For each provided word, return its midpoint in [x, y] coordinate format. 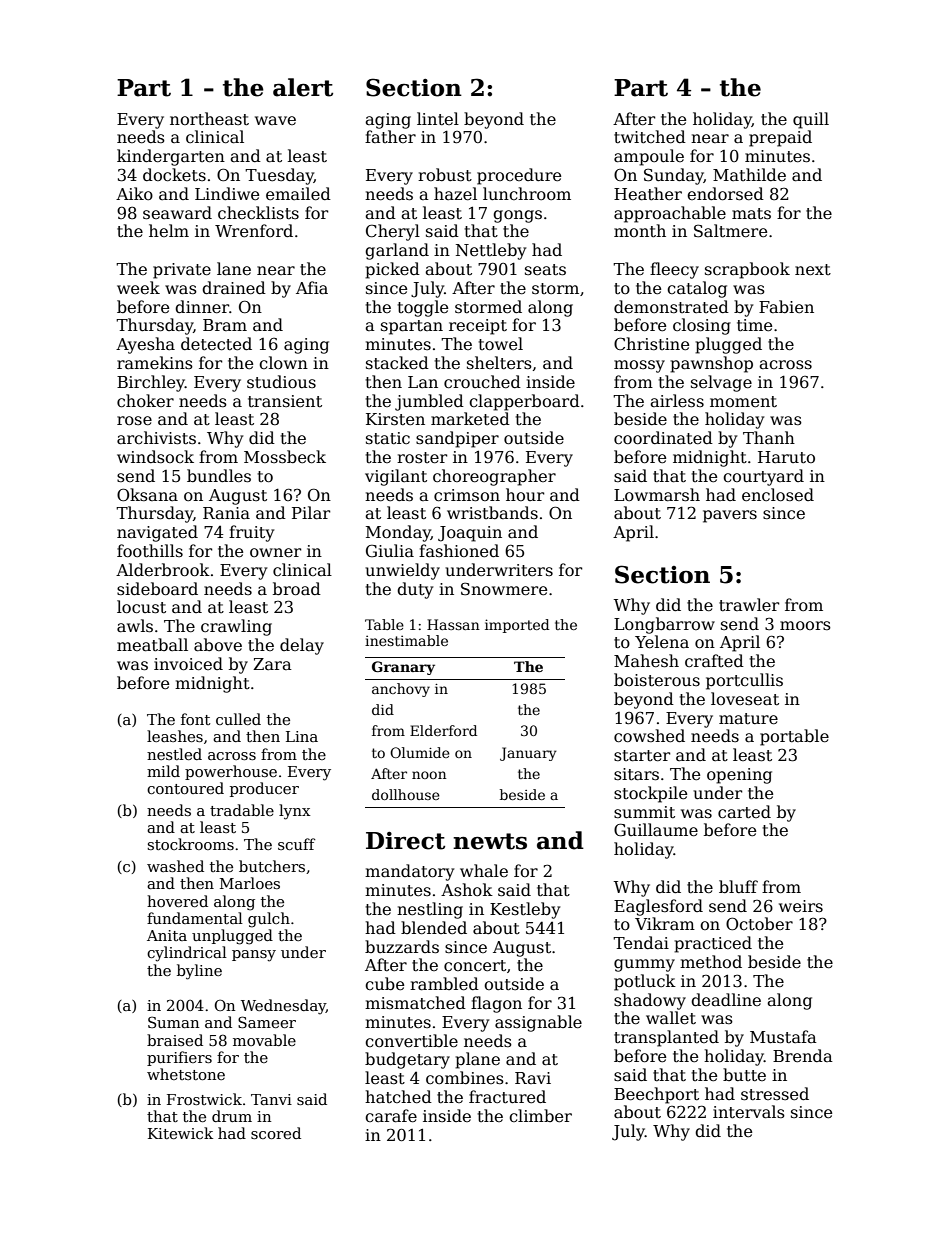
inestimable [406, 640]
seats [545, 270]
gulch [269, 920]
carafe [391, 1116]
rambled [444, 984]
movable [264, 1040]
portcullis [744, 681]
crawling [236, 627]
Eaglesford [658, 907]
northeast [209, 119]
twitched [650, 137]
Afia [312, 288]
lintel [438, 118]
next [813, 270]
